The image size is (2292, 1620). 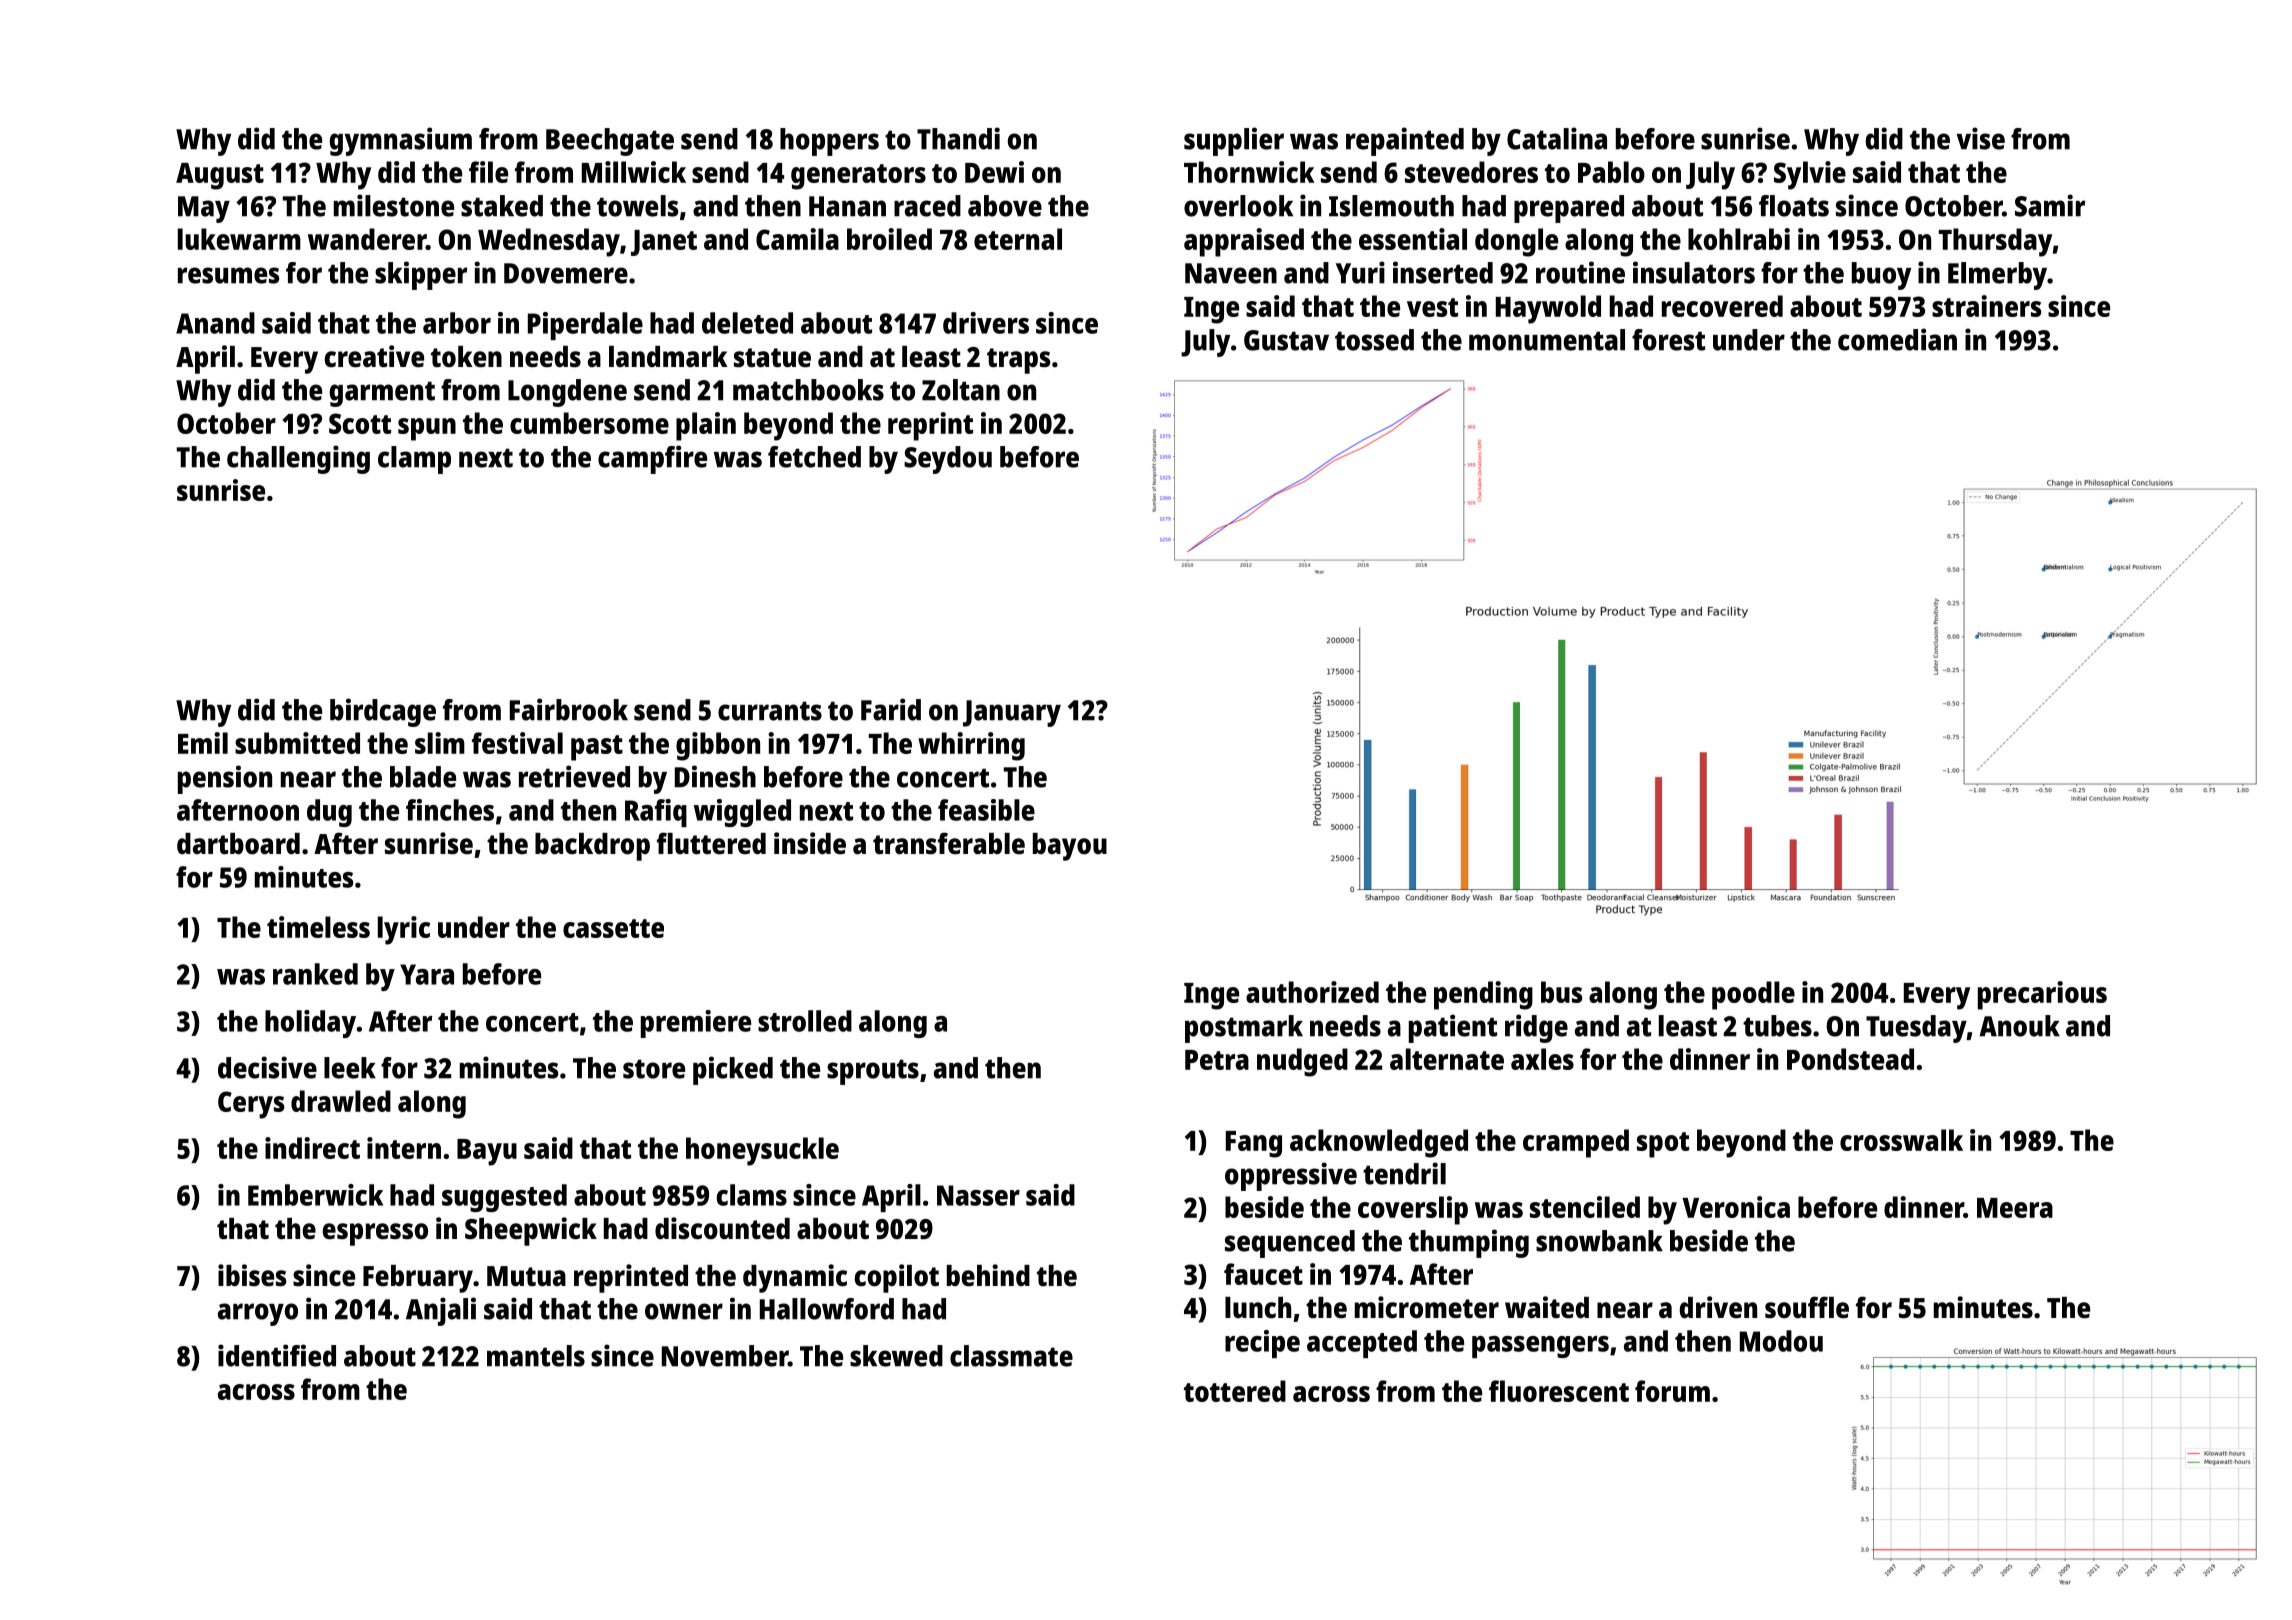 What do you see at coordinates (1980, 138) in the screenshot?
I see `vise` at bounding box center [1980, 138].
